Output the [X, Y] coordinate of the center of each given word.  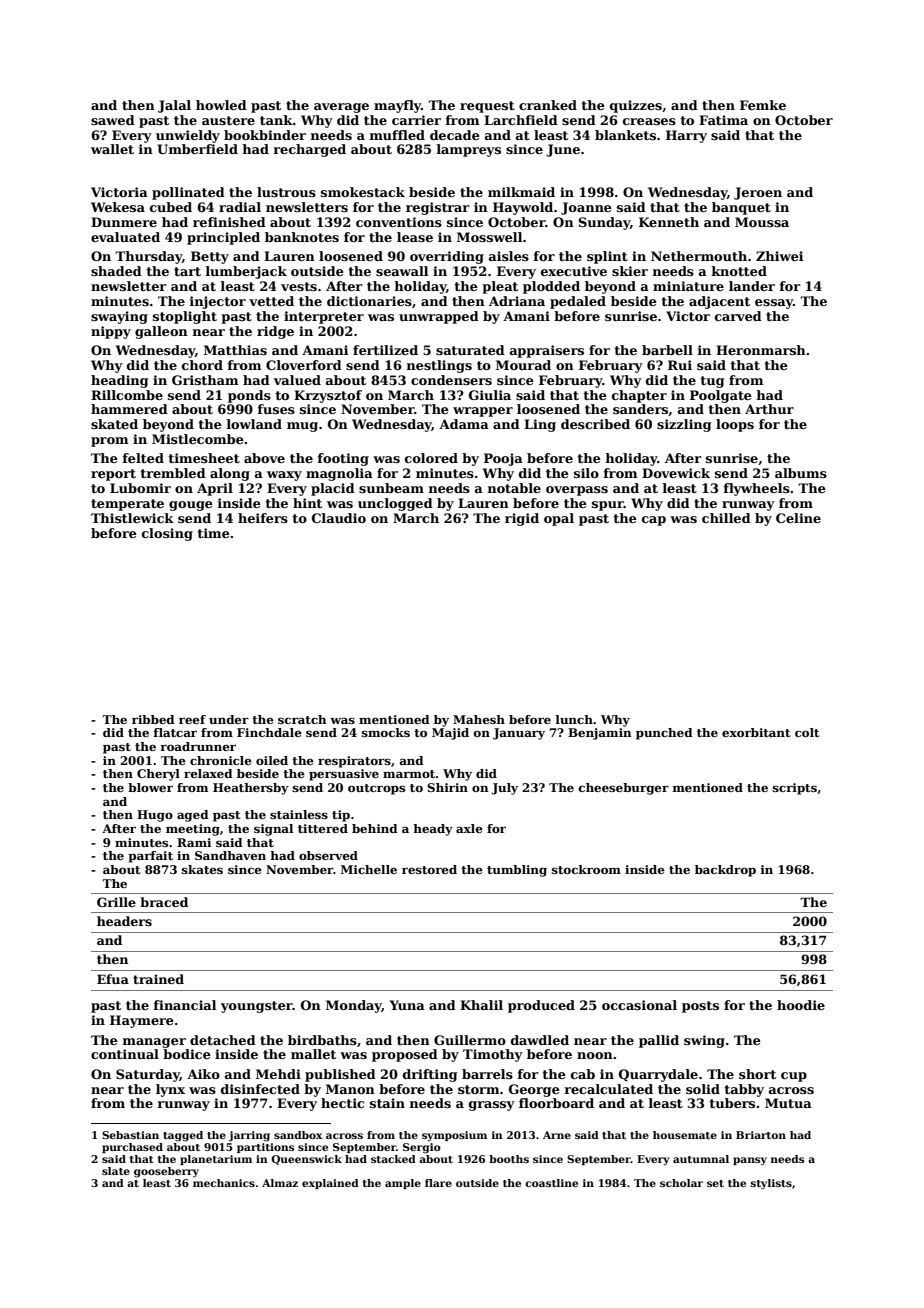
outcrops [376, 789]
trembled [173, 473]
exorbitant [756, 732]
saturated [470, 350]
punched [664, 734]
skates [202, 869]
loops [735, 425]
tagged [183, 1136]
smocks [386, 732]
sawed [113, 120]
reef [192, 719]
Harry [686, 136]
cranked [548, 105]
